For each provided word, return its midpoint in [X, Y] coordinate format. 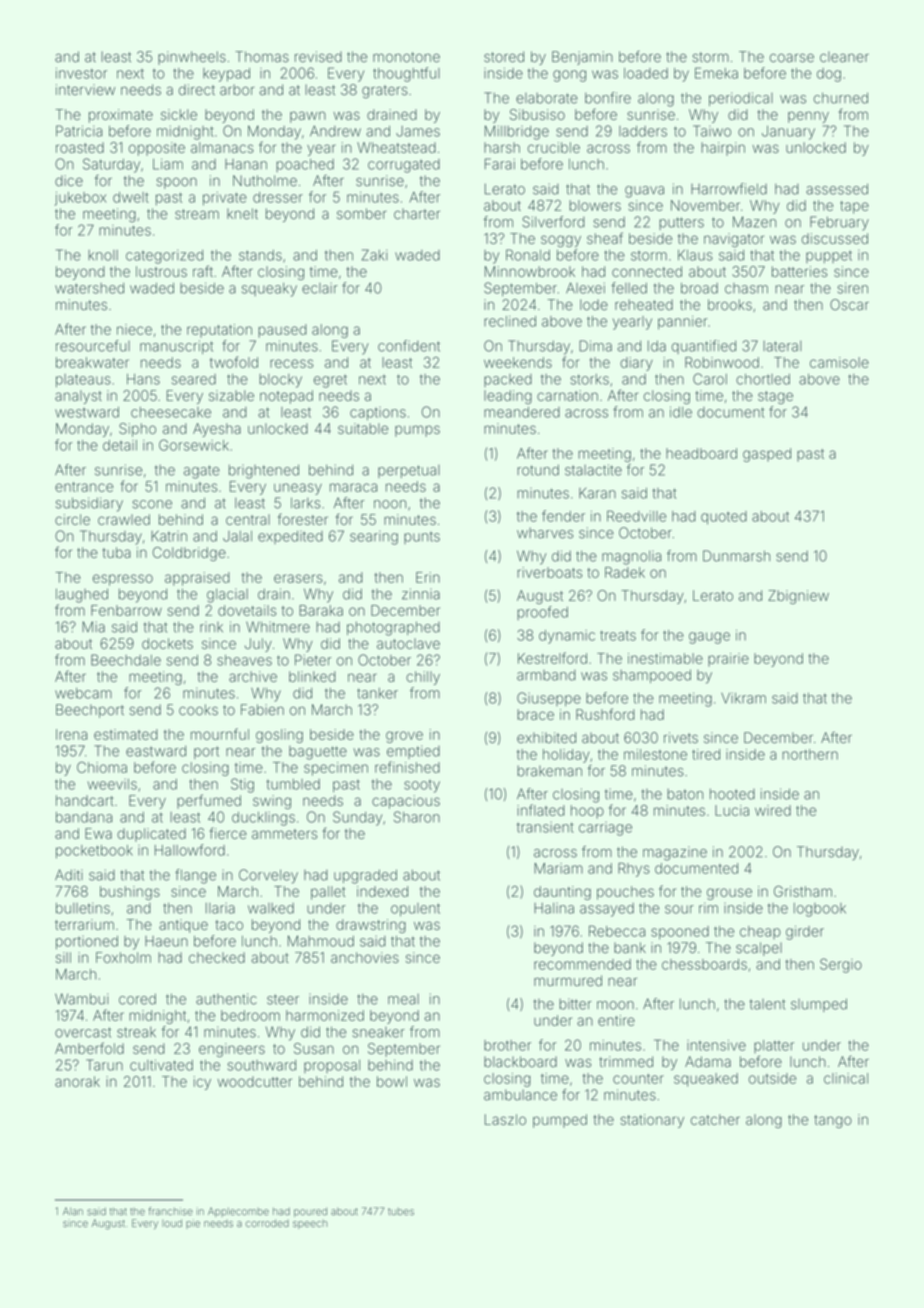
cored [137, 999]
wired [773, 810]
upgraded [365, 876]
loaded [646, 73]
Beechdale [126, 660]
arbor [237, 90]
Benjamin [582, 58]
